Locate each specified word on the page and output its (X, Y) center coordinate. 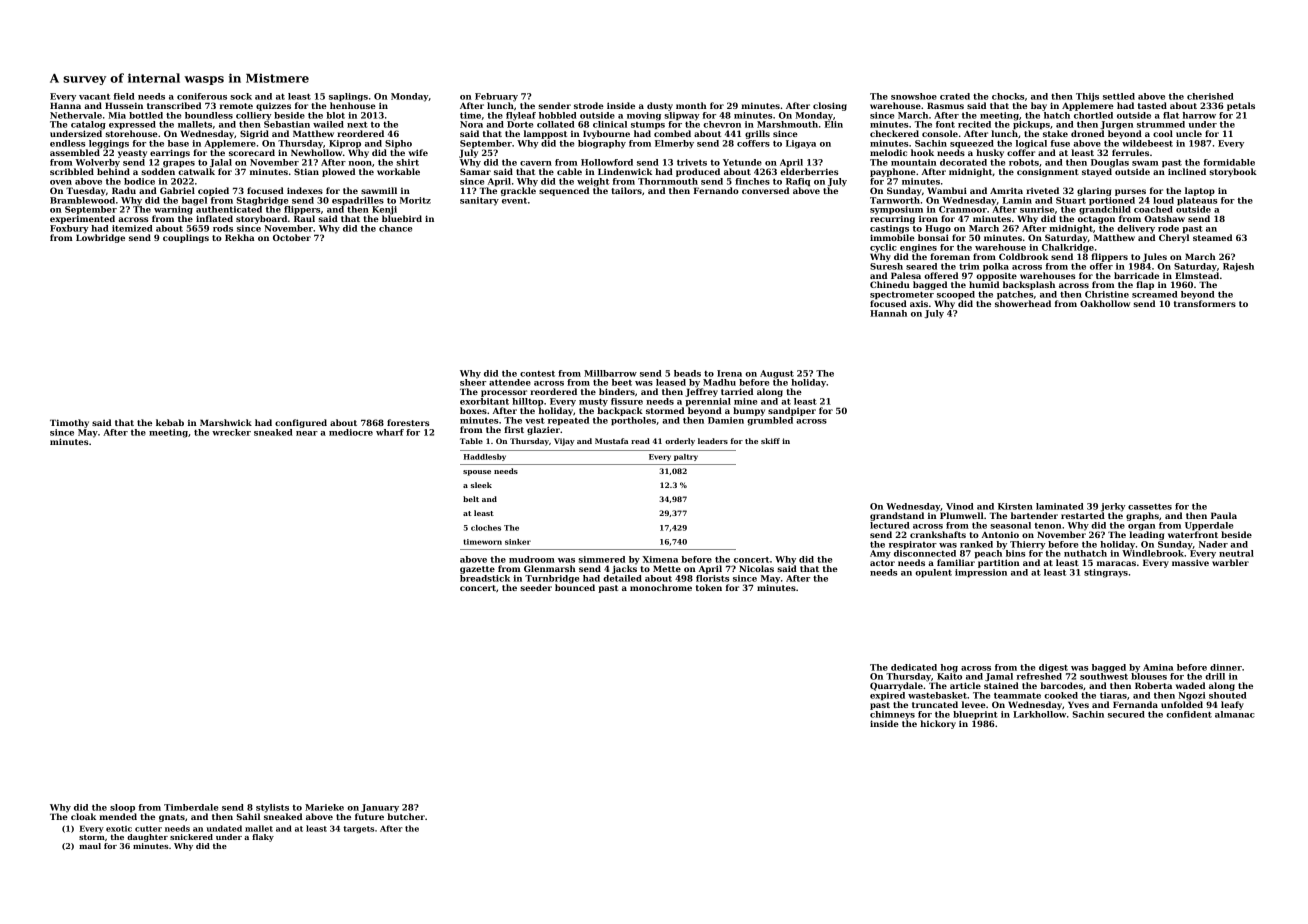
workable (398, 171)
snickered (191, 837)
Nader (1213, 544)
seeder (536, 587)
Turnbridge (552, 579)
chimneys (892, 715)
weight (593, 182)
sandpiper (792, 411)
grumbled (770, 421)
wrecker (231, 432)
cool (1163, 133)
